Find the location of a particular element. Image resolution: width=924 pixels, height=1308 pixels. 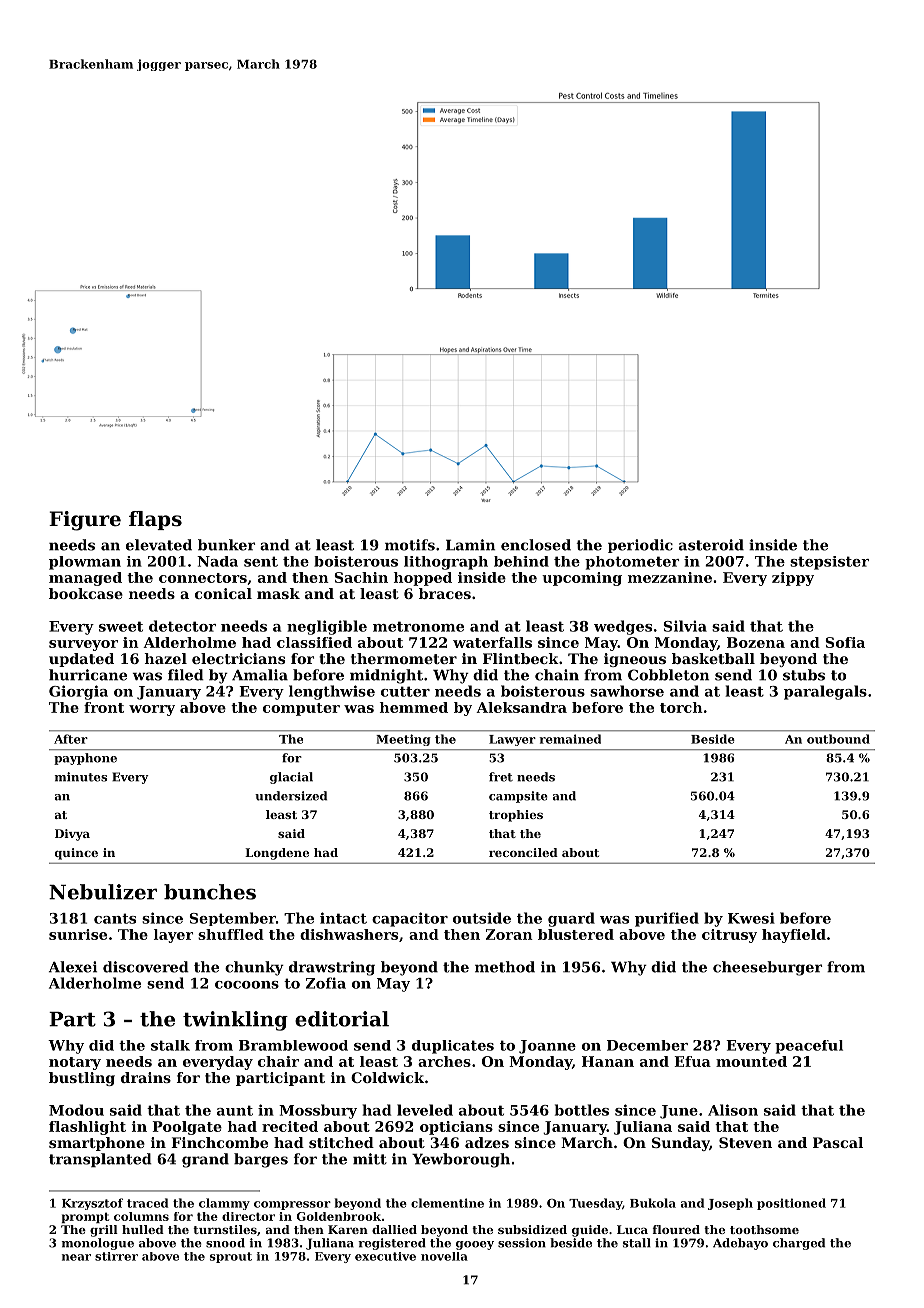

charged is located at coordinates (799, 1244).
